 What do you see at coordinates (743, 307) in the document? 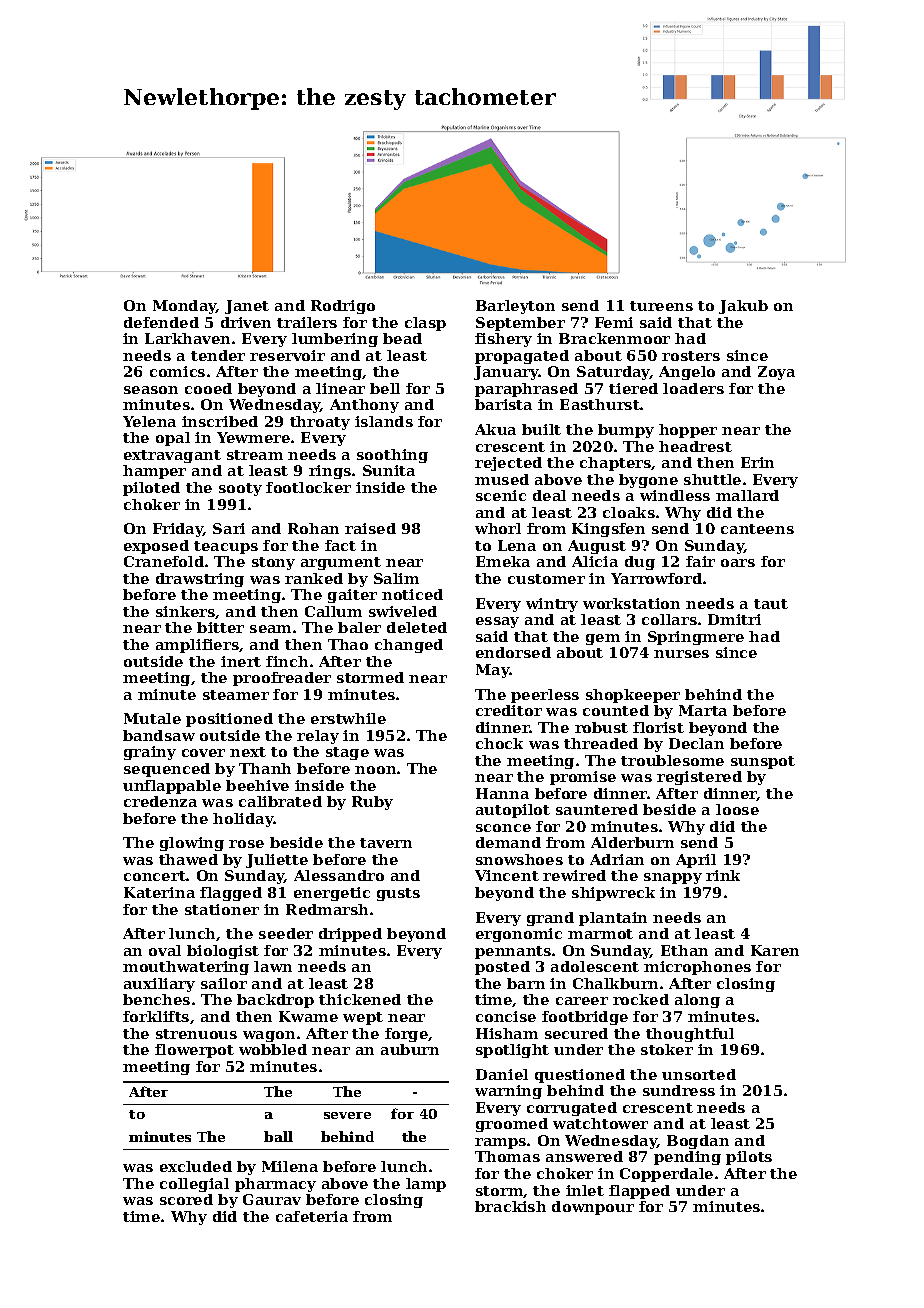
I see `Jakub` at bounding box center [743, 307].
